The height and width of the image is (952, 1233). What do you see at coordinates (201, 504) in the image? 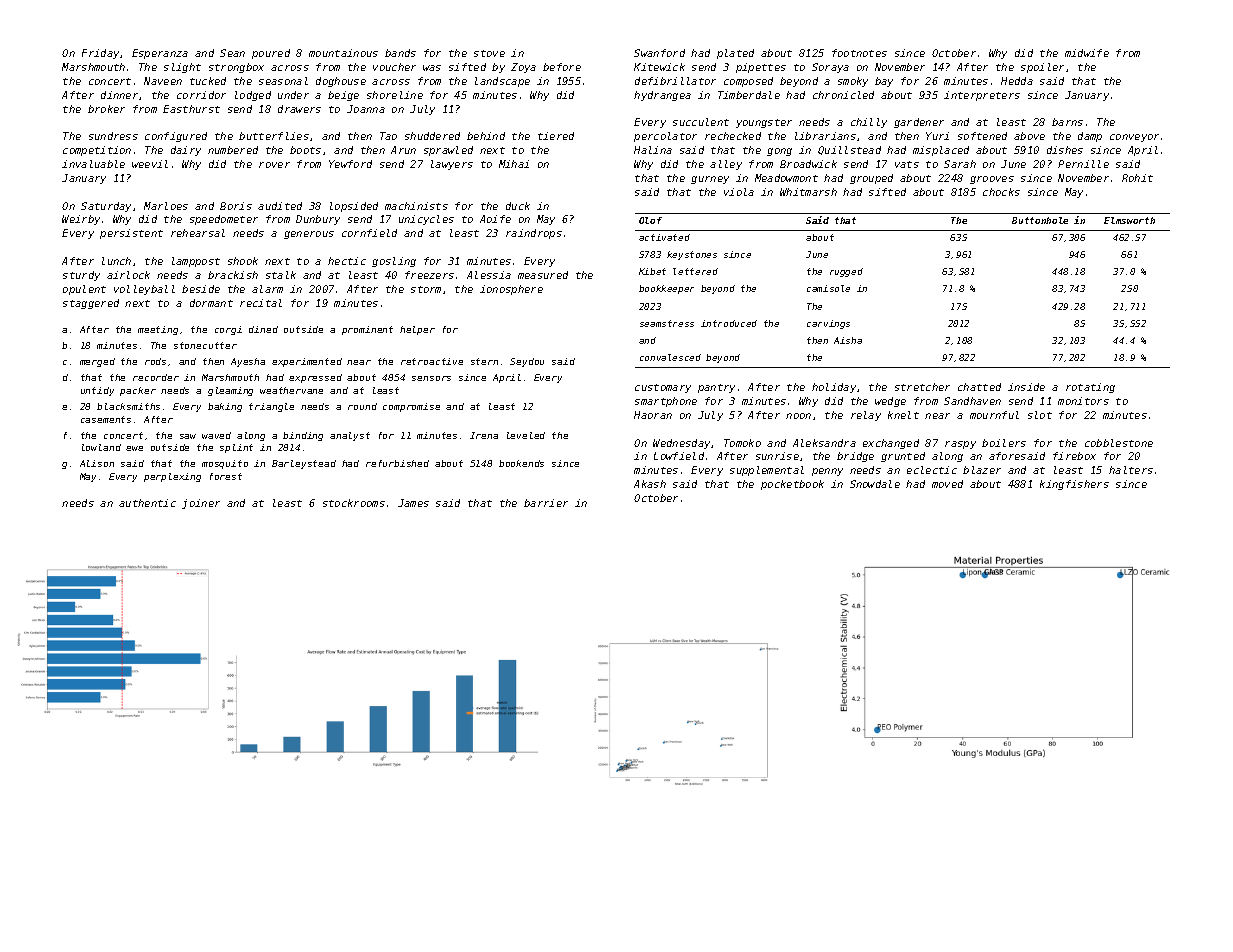
I see `joiner` at bounding box center [201, 504].
